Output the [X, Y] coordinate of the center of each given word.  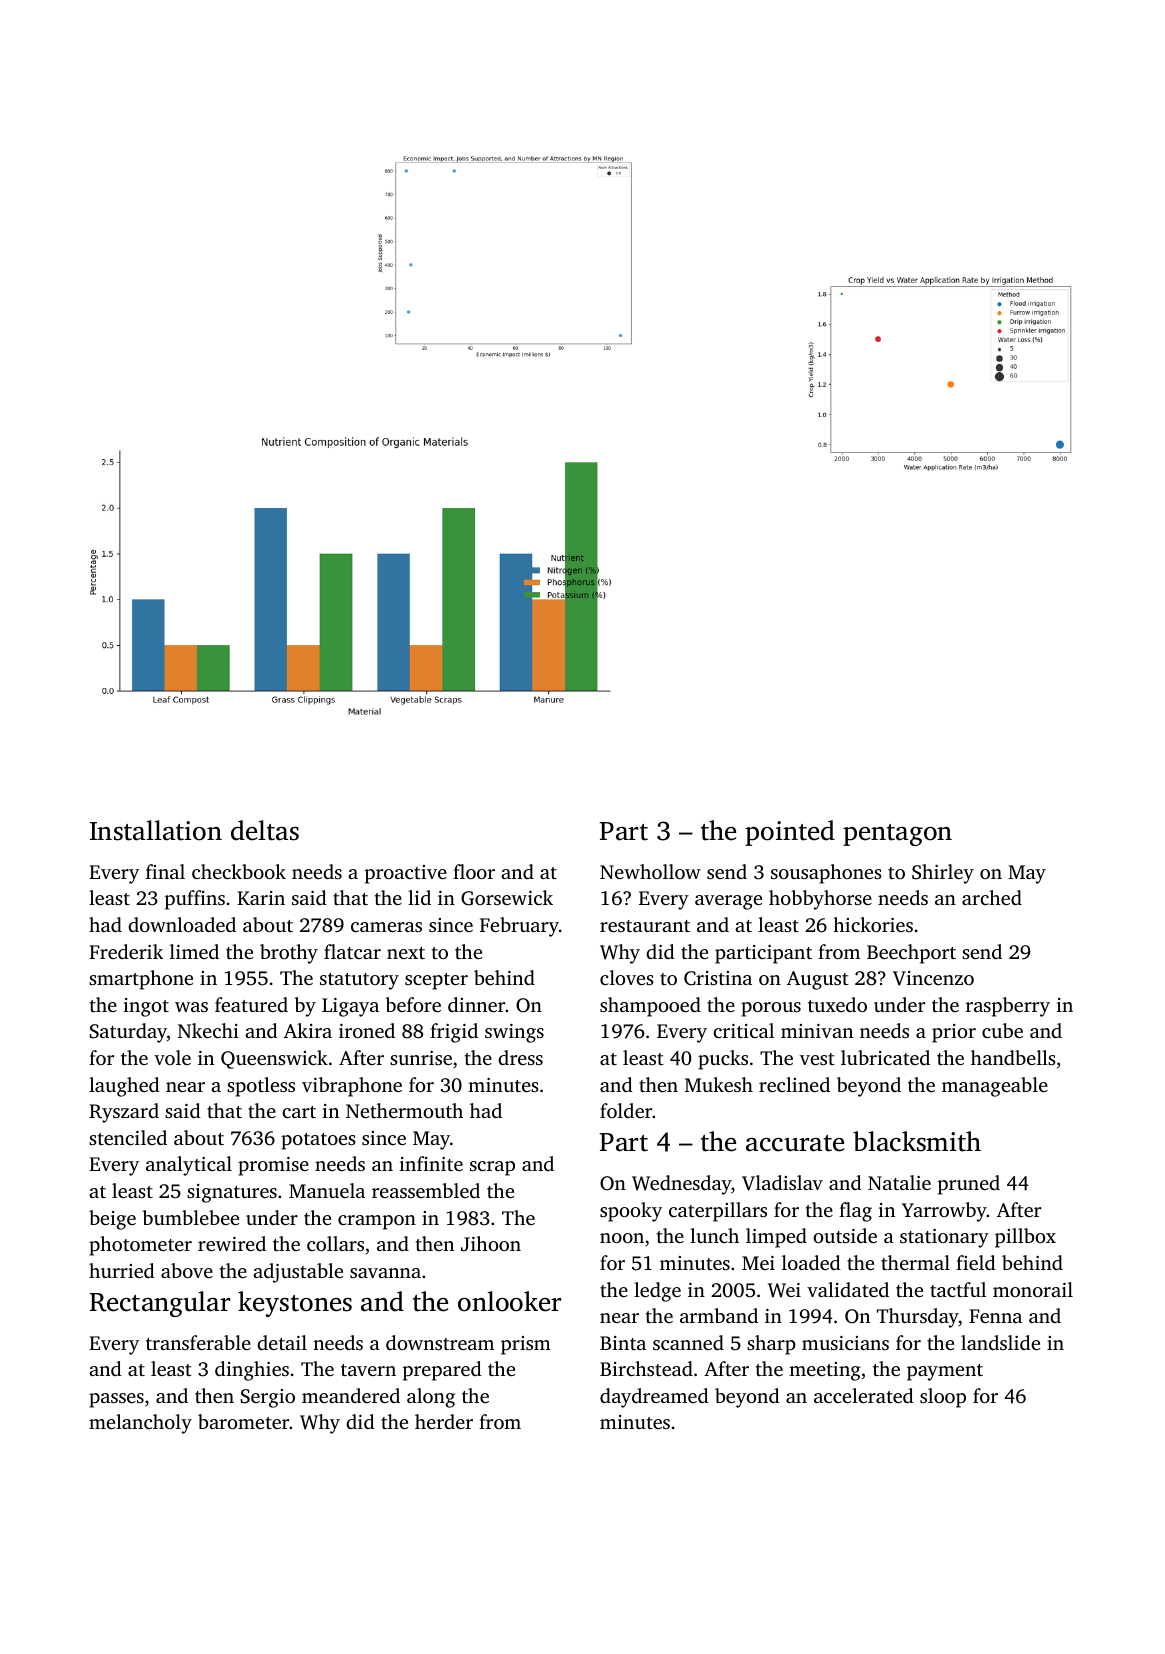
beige [112, 1220]
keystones [295, 1304]
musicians [845, 1343]
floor [474, 871]
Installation [156, 830]
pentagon [897, 835]
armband [719, 1315]
